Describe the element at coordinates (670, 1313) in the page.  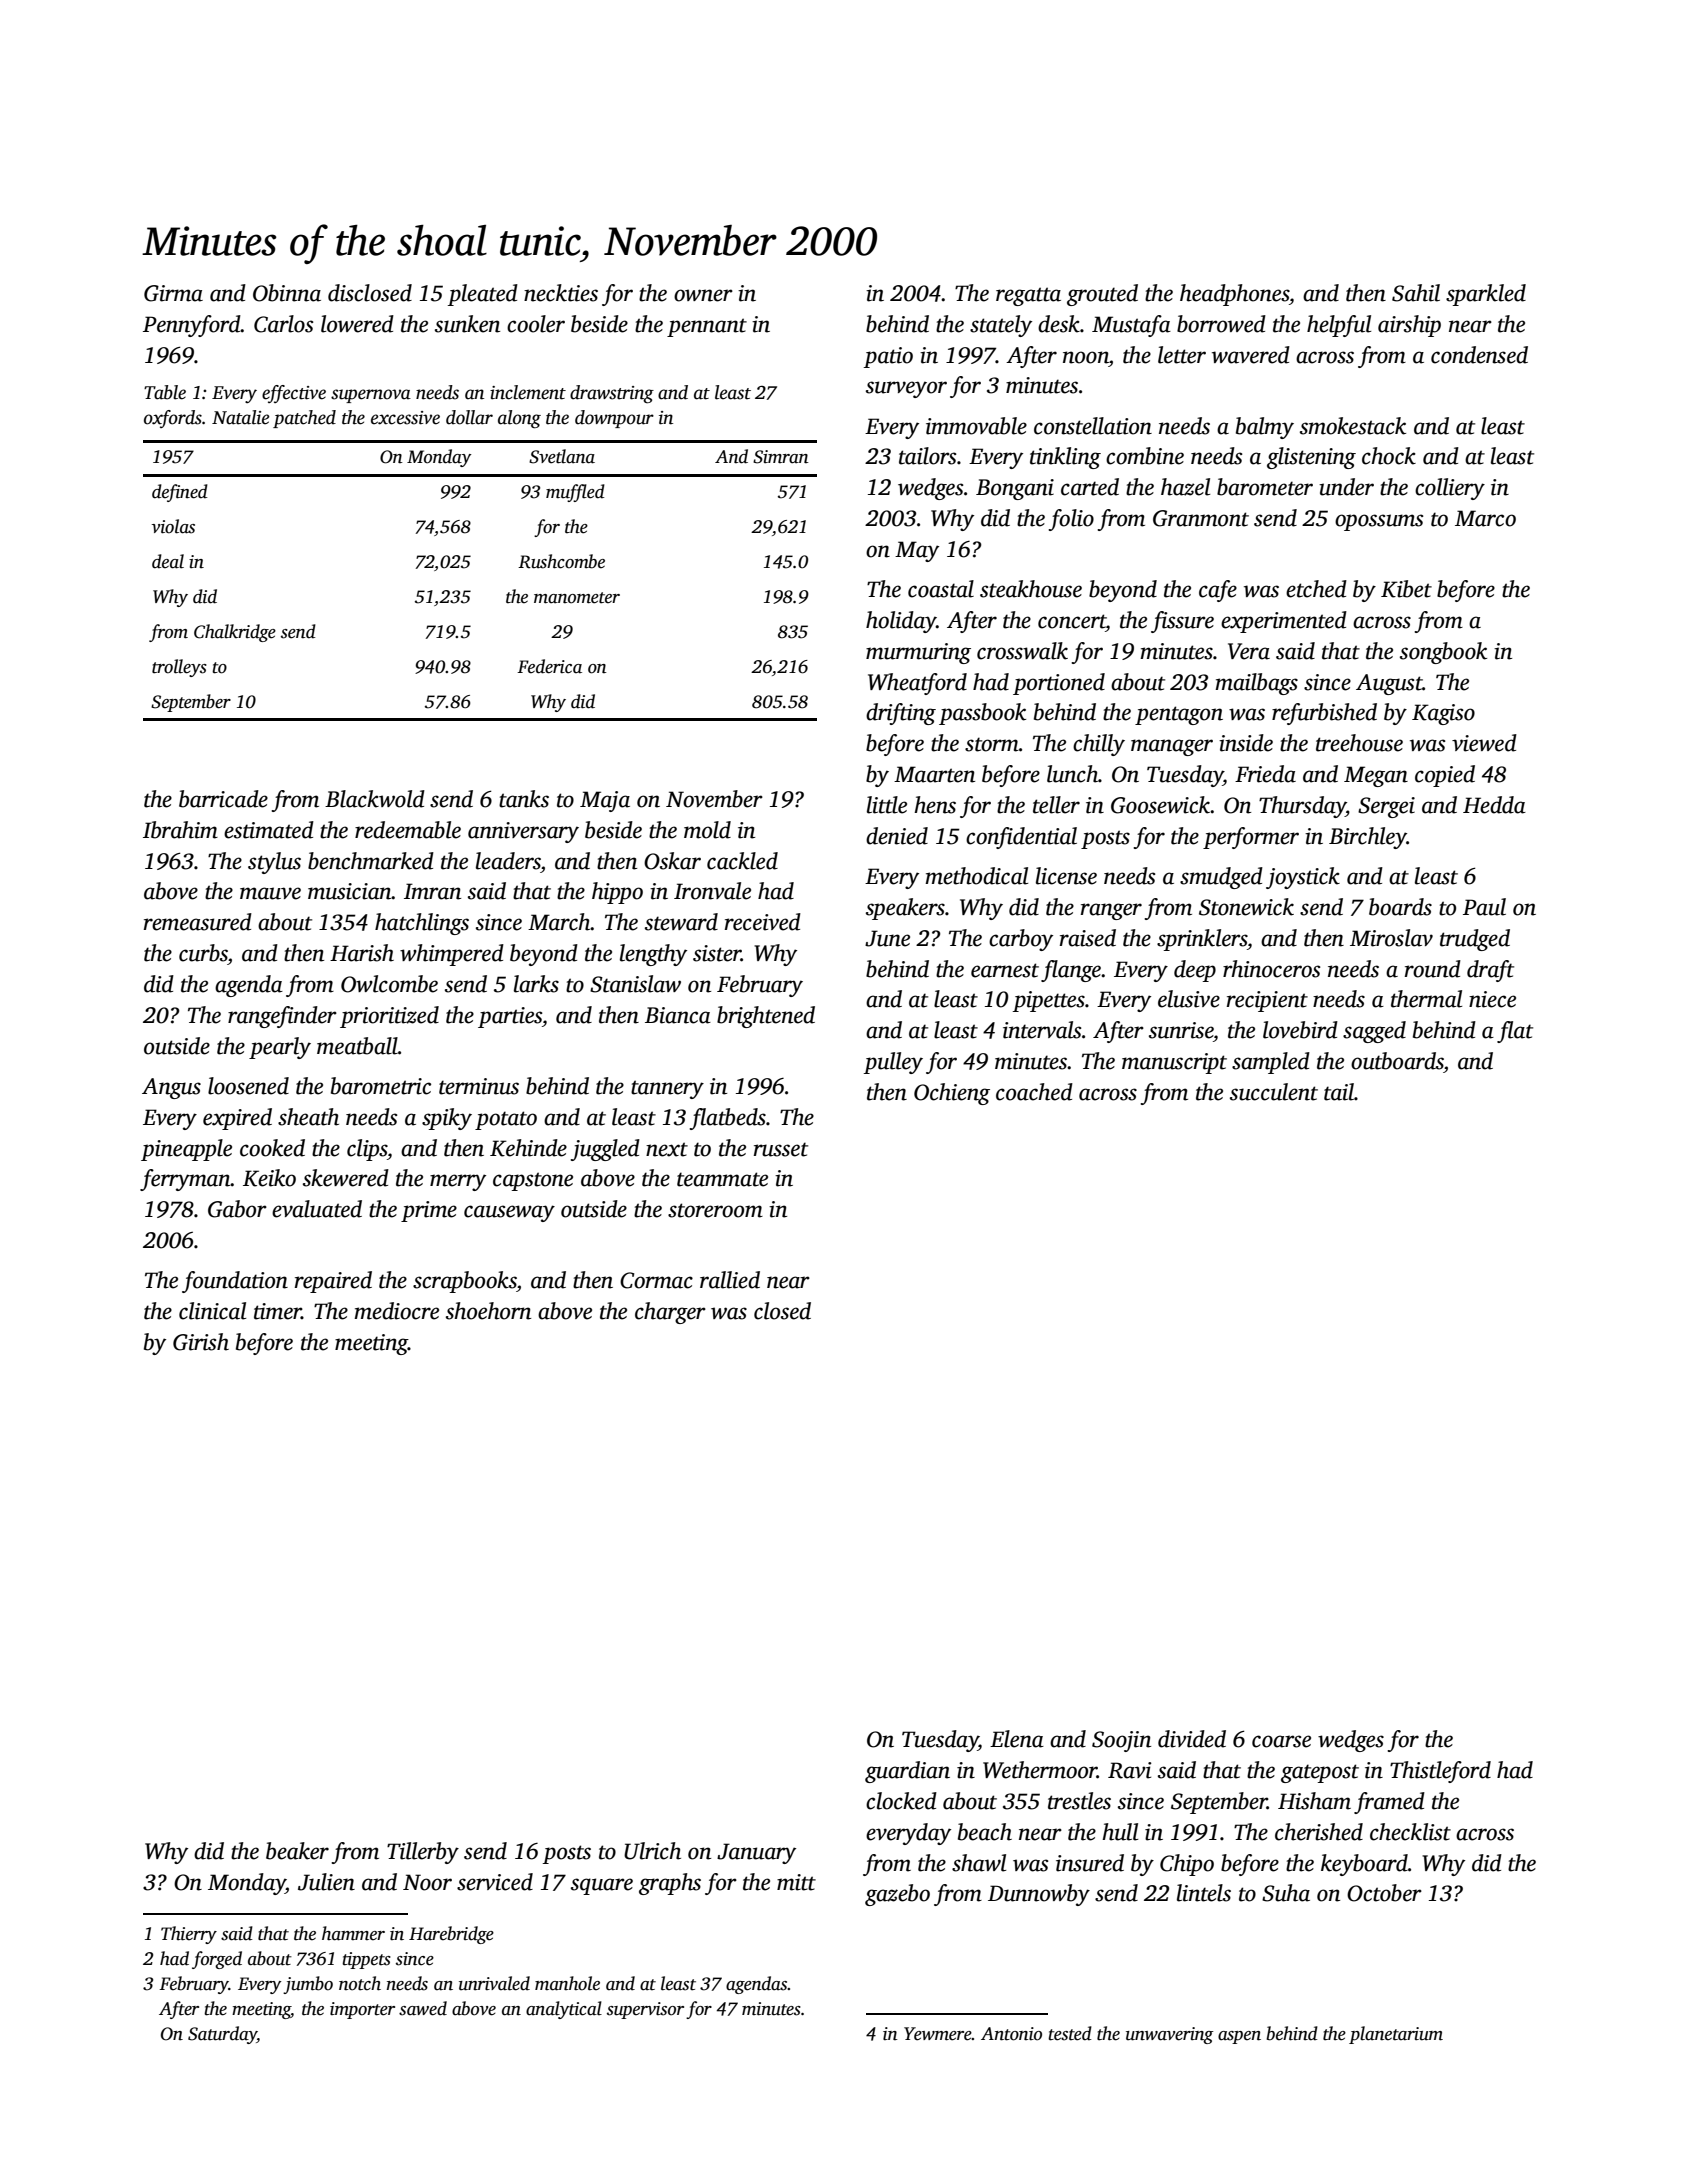
I see `charger` at that location.
